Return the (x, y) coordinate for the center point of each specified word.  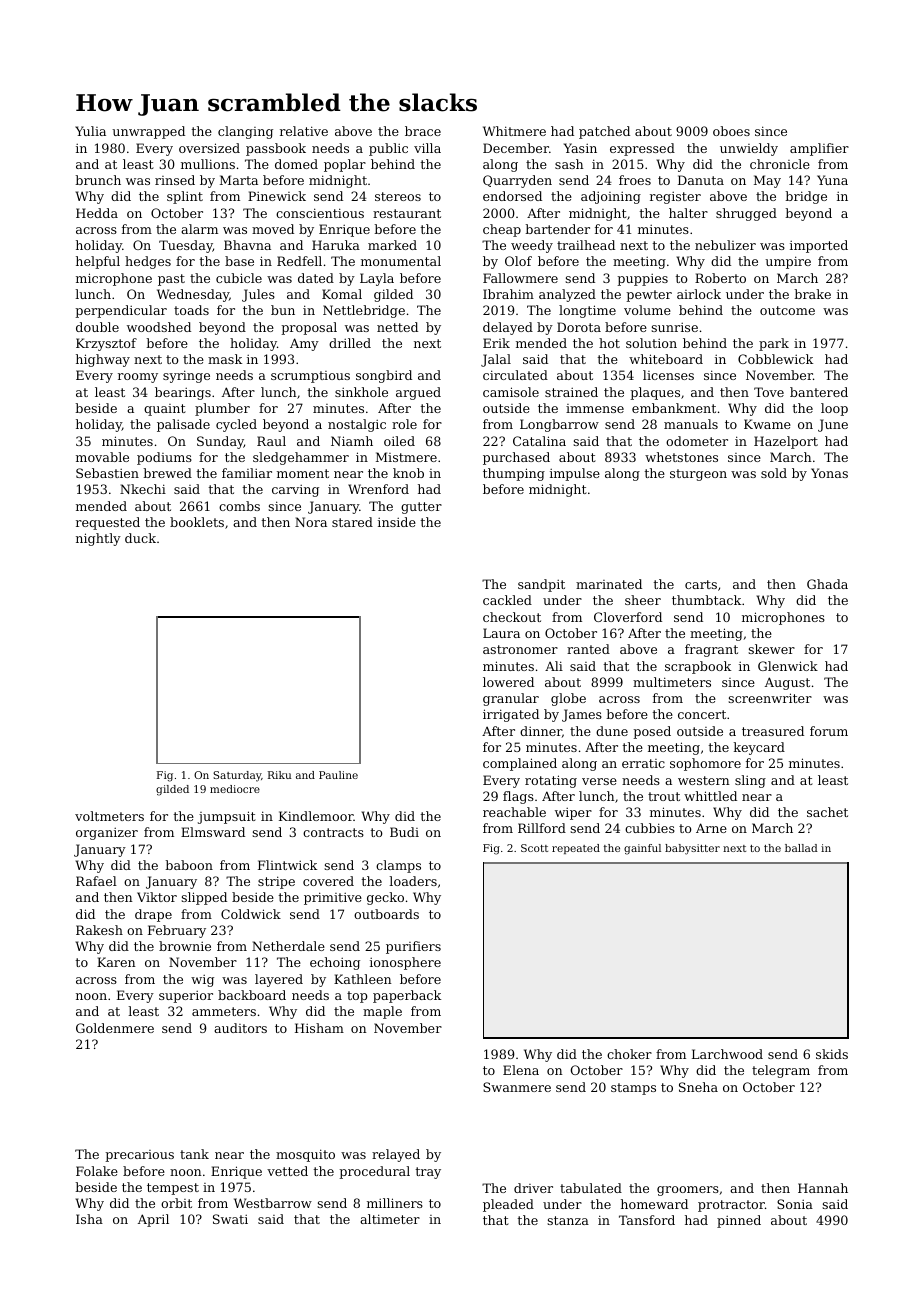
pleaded (508, 1205)
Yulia (90, 131)
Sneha (698, 1087)
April (153, 1220)
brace (423, 131)
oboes (731, 131)
